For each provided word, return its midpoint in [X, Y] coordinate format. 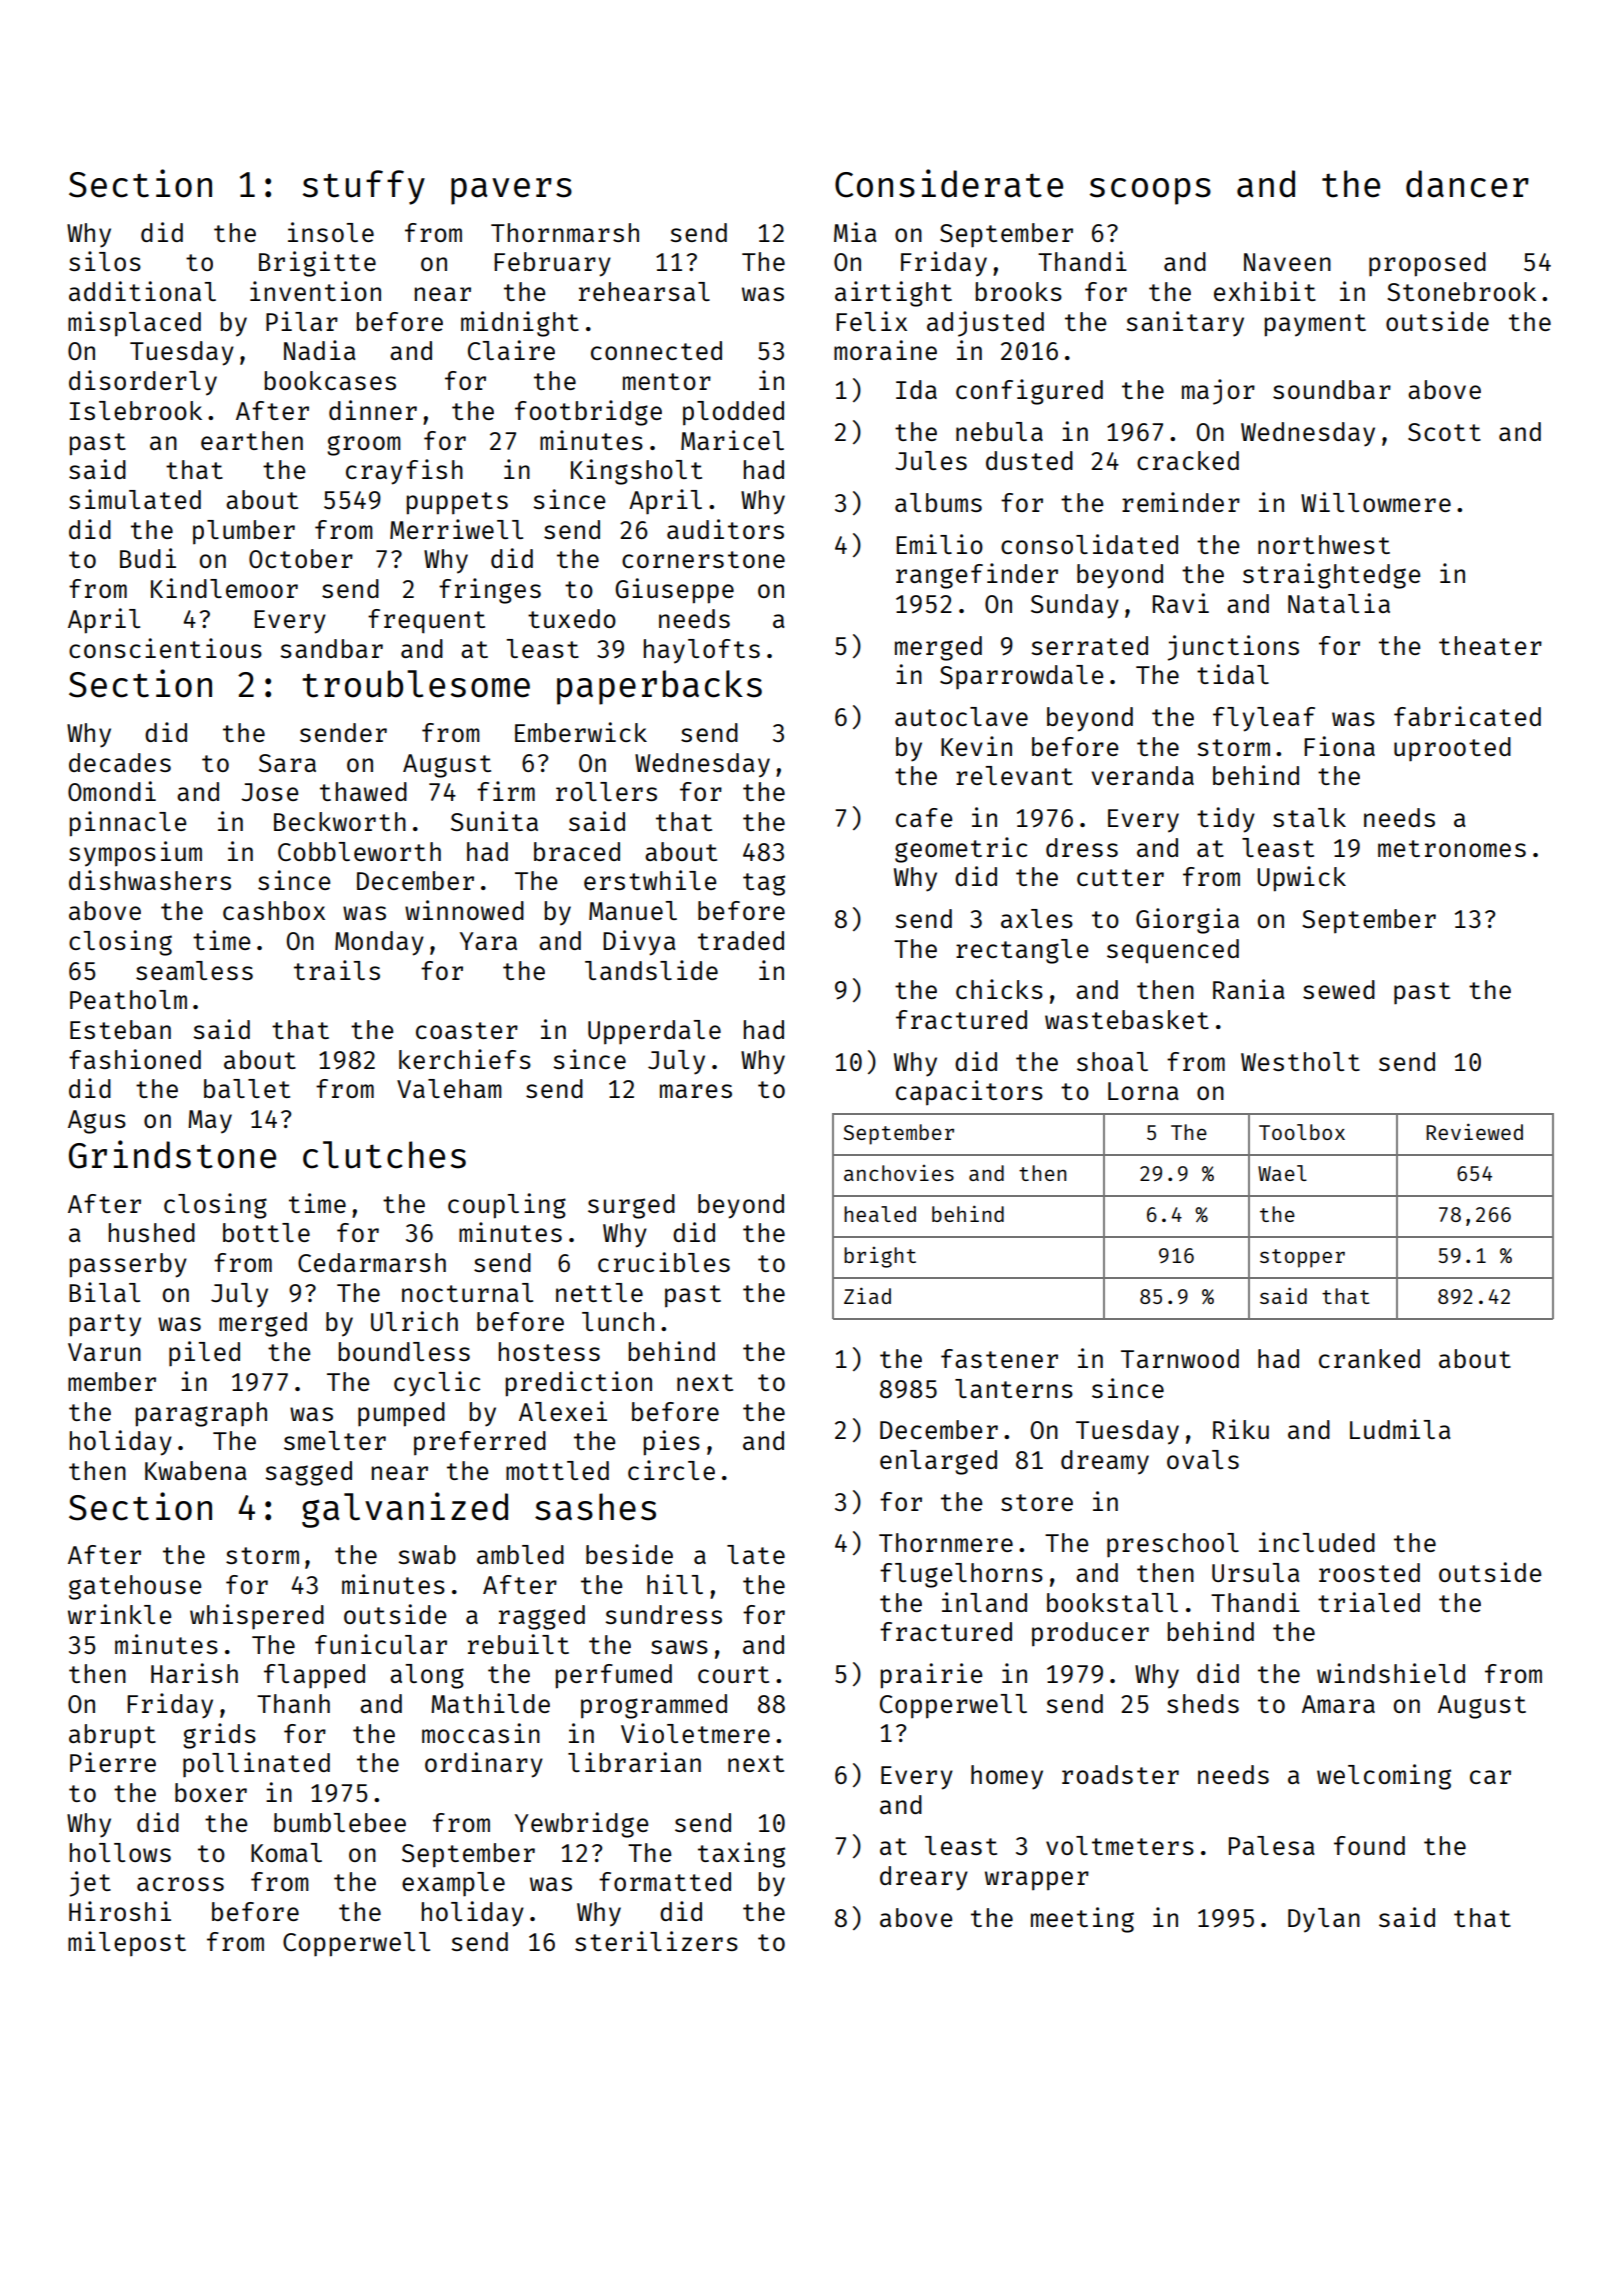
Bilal [104, 1292]
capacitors [969, 1092]
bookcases [330, 380]
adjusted [985, 324]
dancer [1467, 184]
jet [90, 1884]
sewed [1339, 989]
